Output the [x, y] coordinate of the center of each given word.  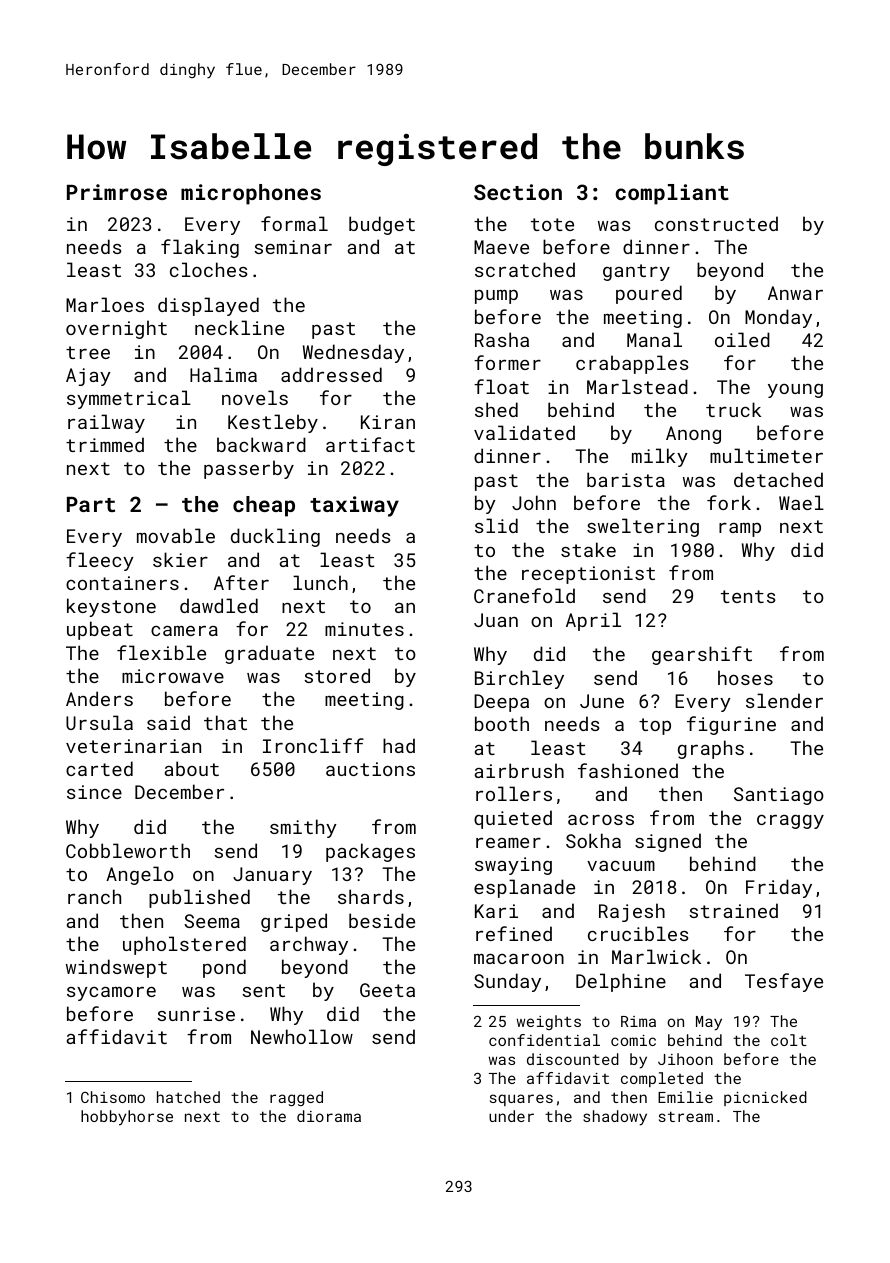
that [225, 722]
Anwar [795, 293]
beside [382, 920]
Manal [654, 339]
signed [668, 842]
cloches [209, 269]
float [501, 386]
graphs [711, 749]
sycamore [111, 994]
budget [382, 225]
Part [91, 504]
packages [370, 852]
